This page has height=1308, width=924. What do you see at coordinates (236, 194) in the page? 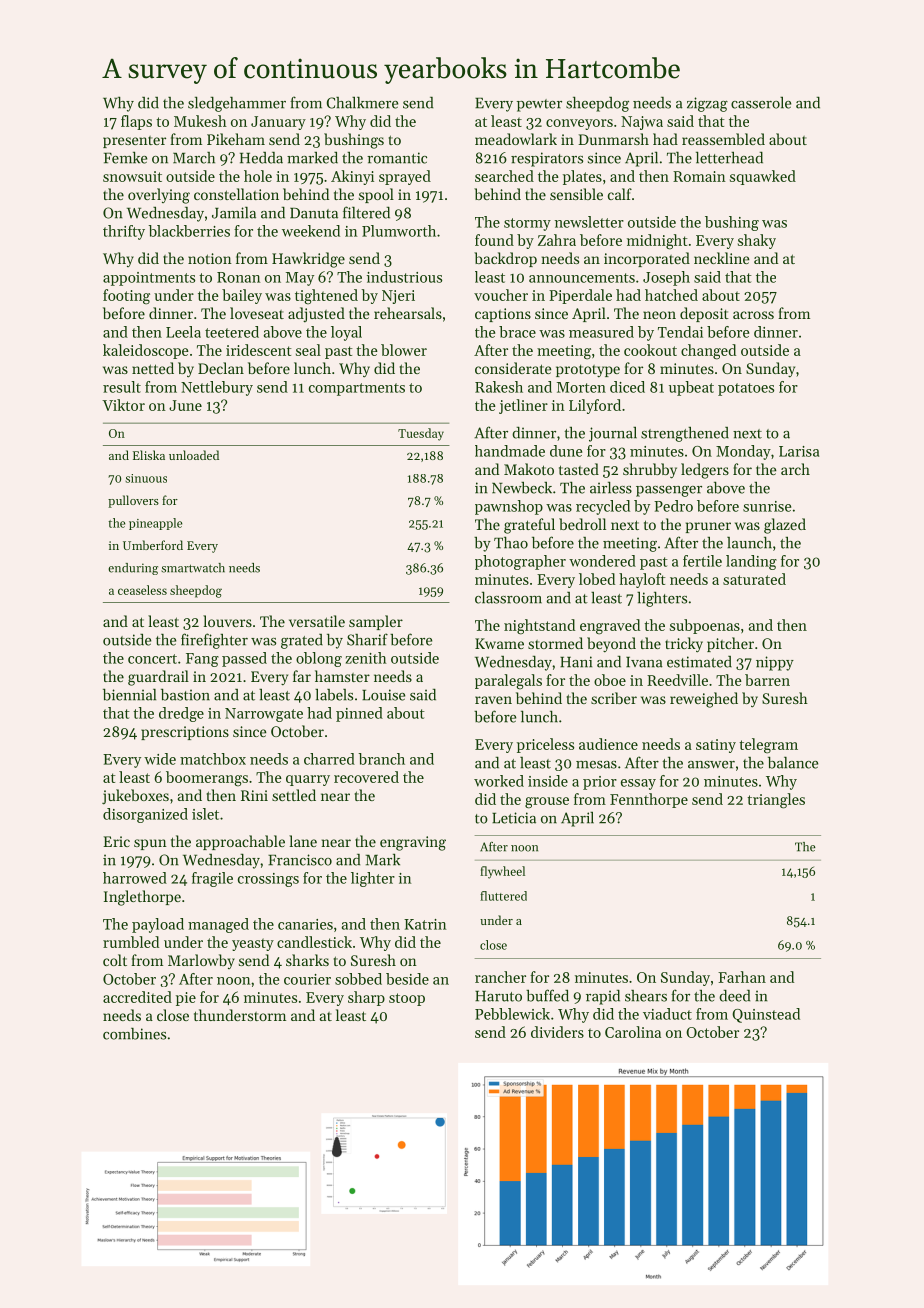
I see `constellation` at bounding box center [236, 194].
